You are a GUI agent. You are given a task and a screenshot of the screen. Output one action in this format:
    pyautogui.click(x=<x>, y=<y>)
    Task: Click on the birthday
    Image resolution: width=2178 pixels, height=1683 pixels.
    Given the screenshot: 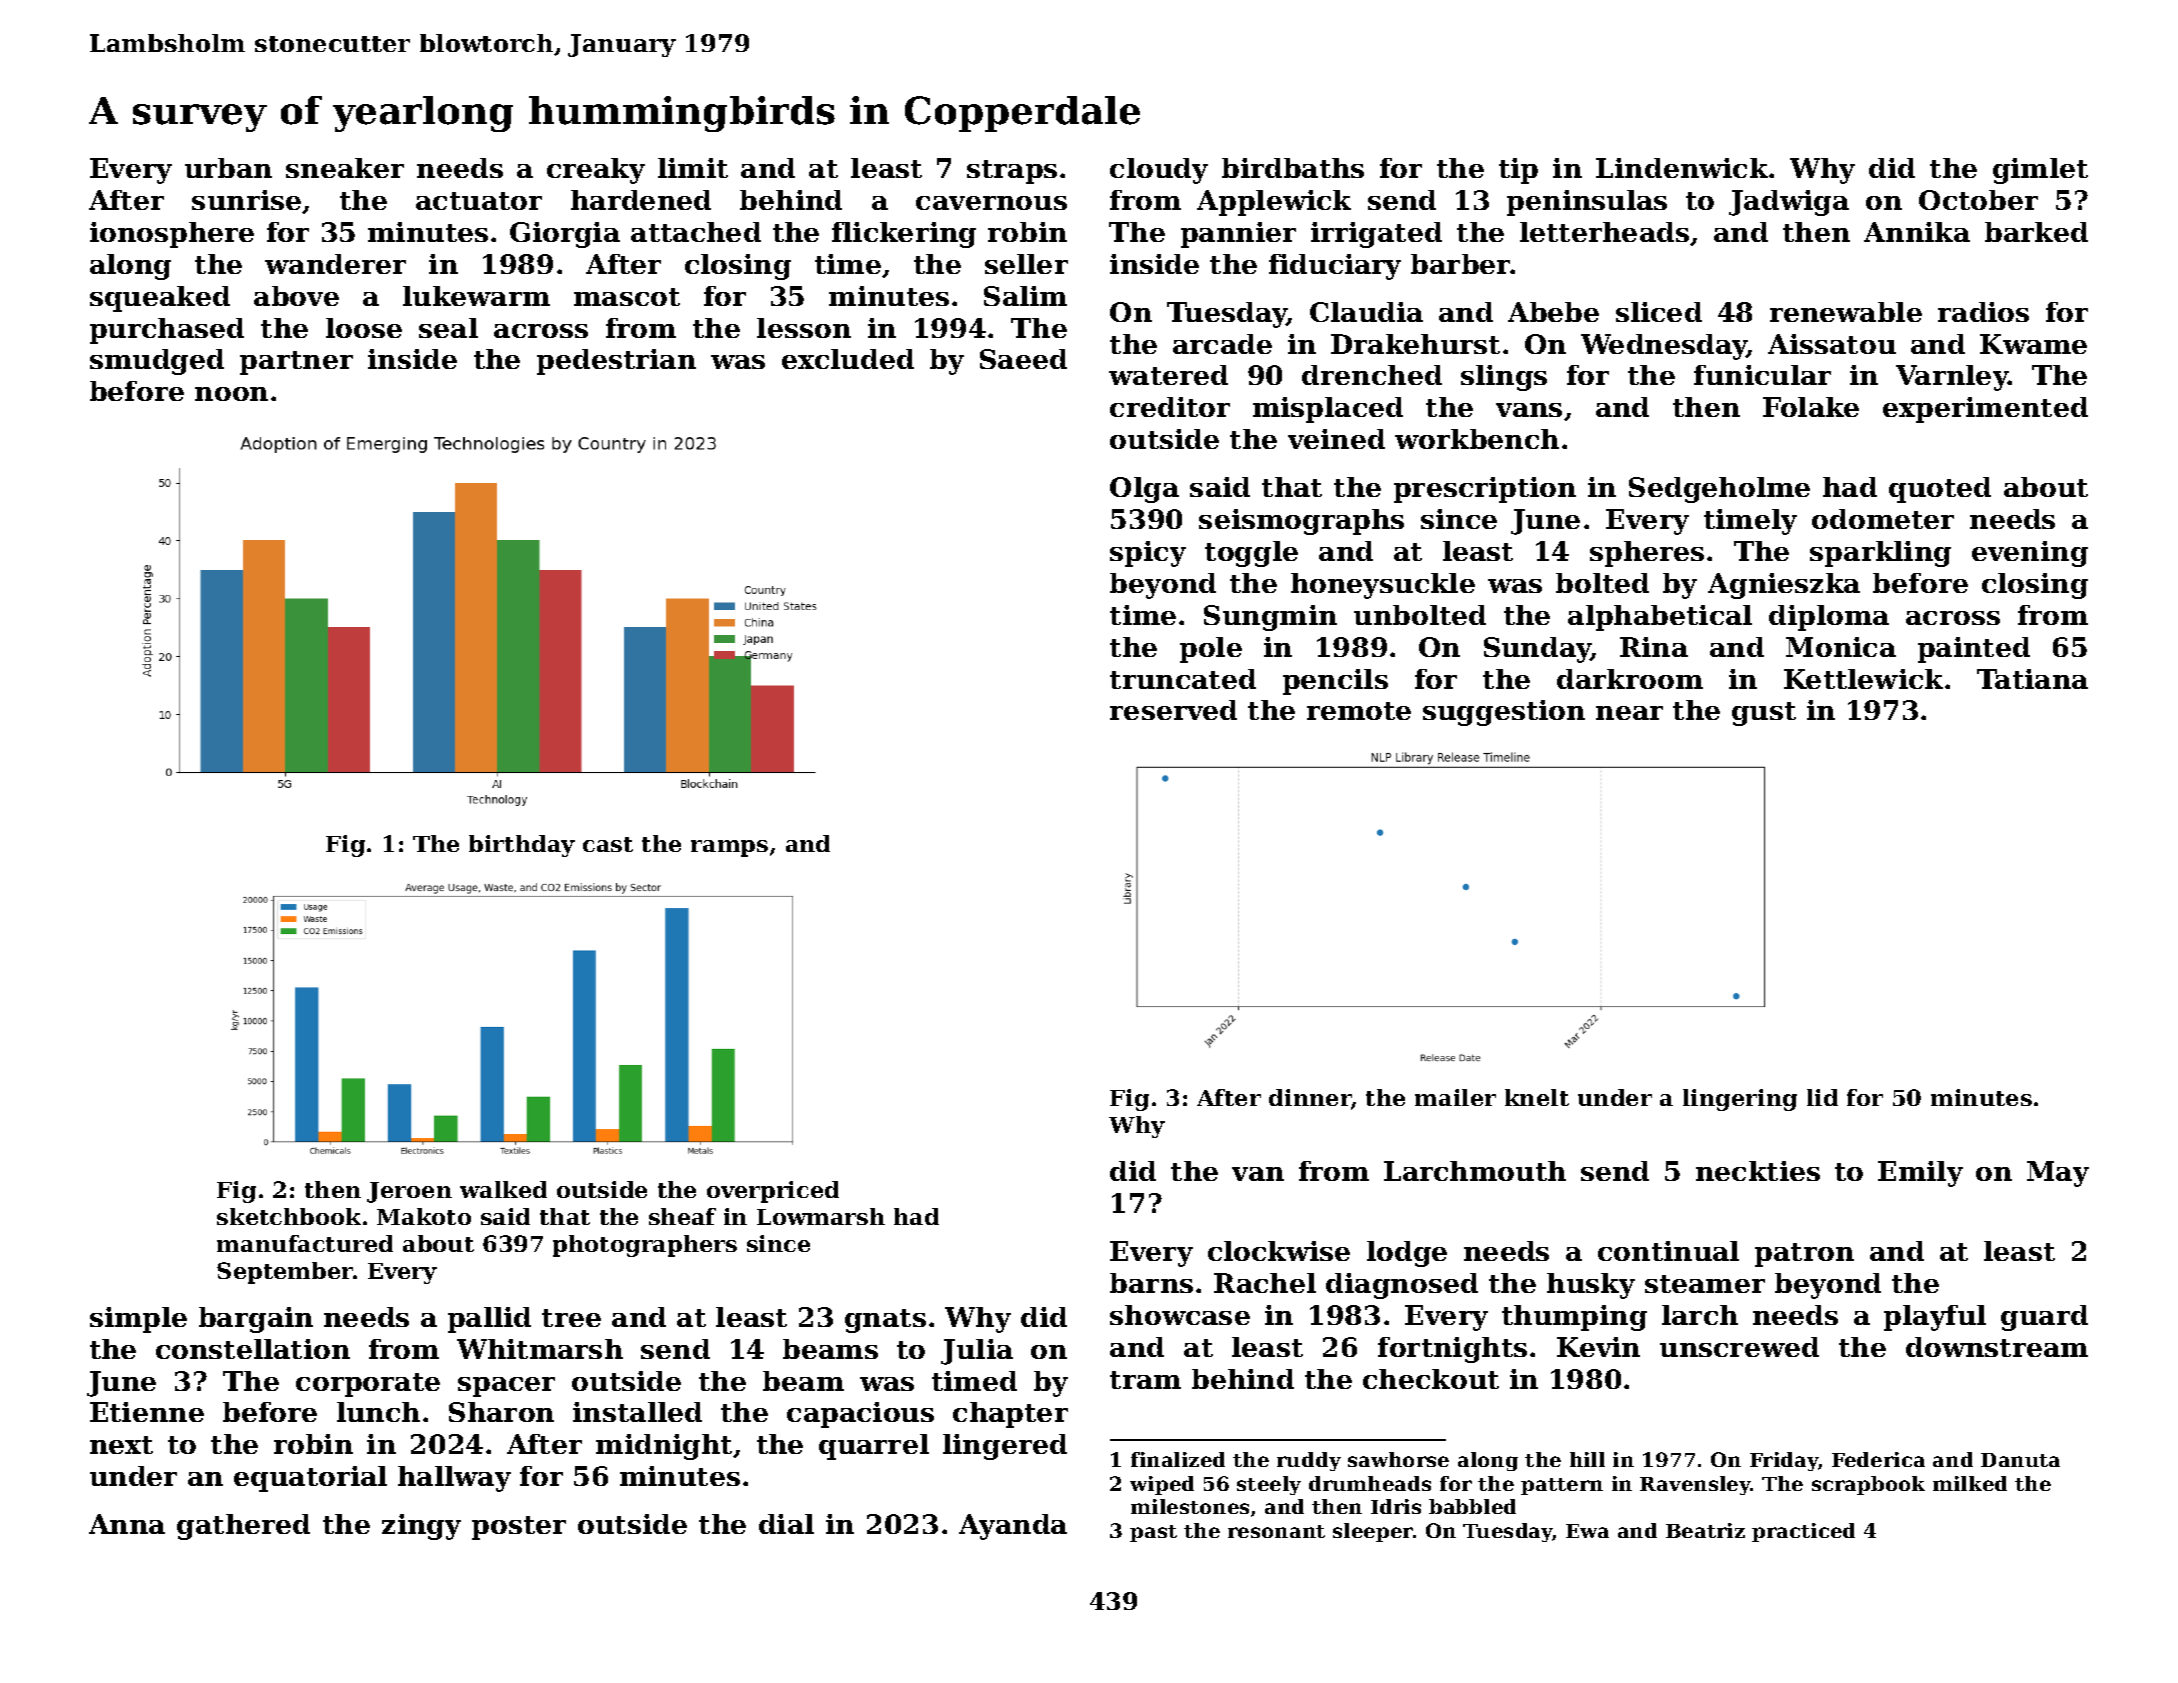 What is the action you would take?
    pyautogui.click(x=522, y=846)
